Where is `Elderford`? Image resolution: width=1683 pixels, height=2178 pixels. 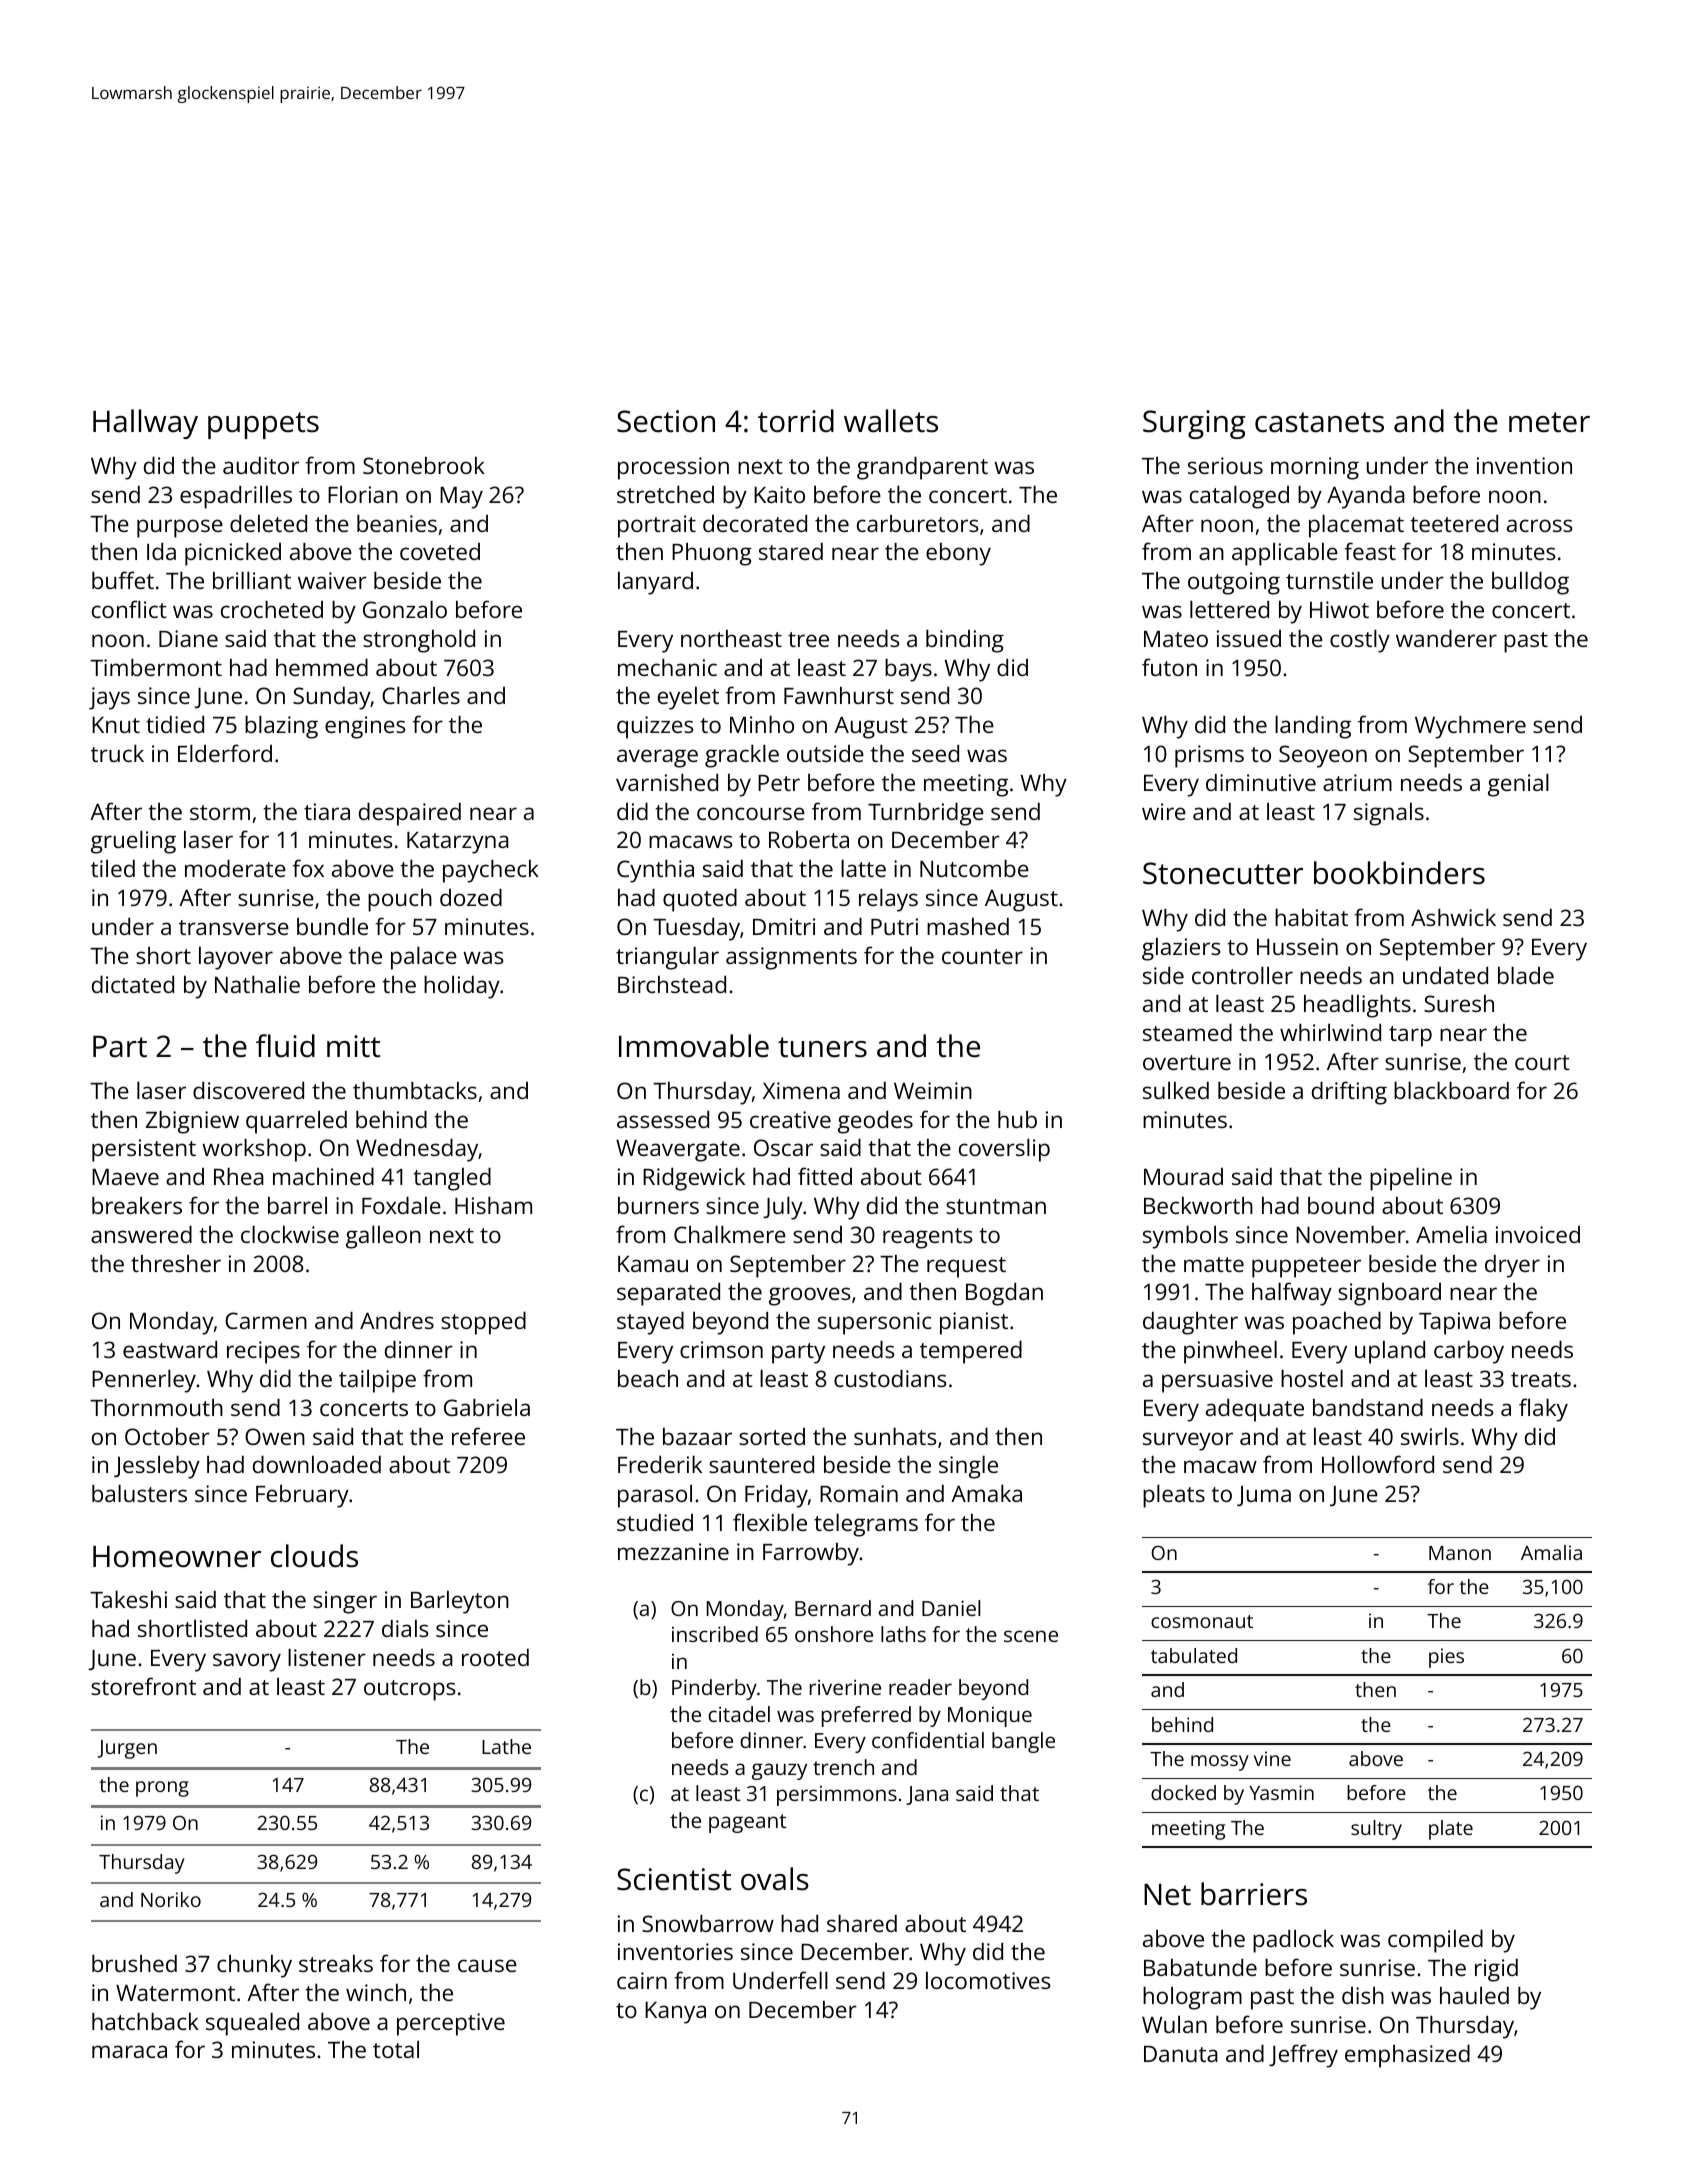
Elderford is located at coordinates (225, 753).
